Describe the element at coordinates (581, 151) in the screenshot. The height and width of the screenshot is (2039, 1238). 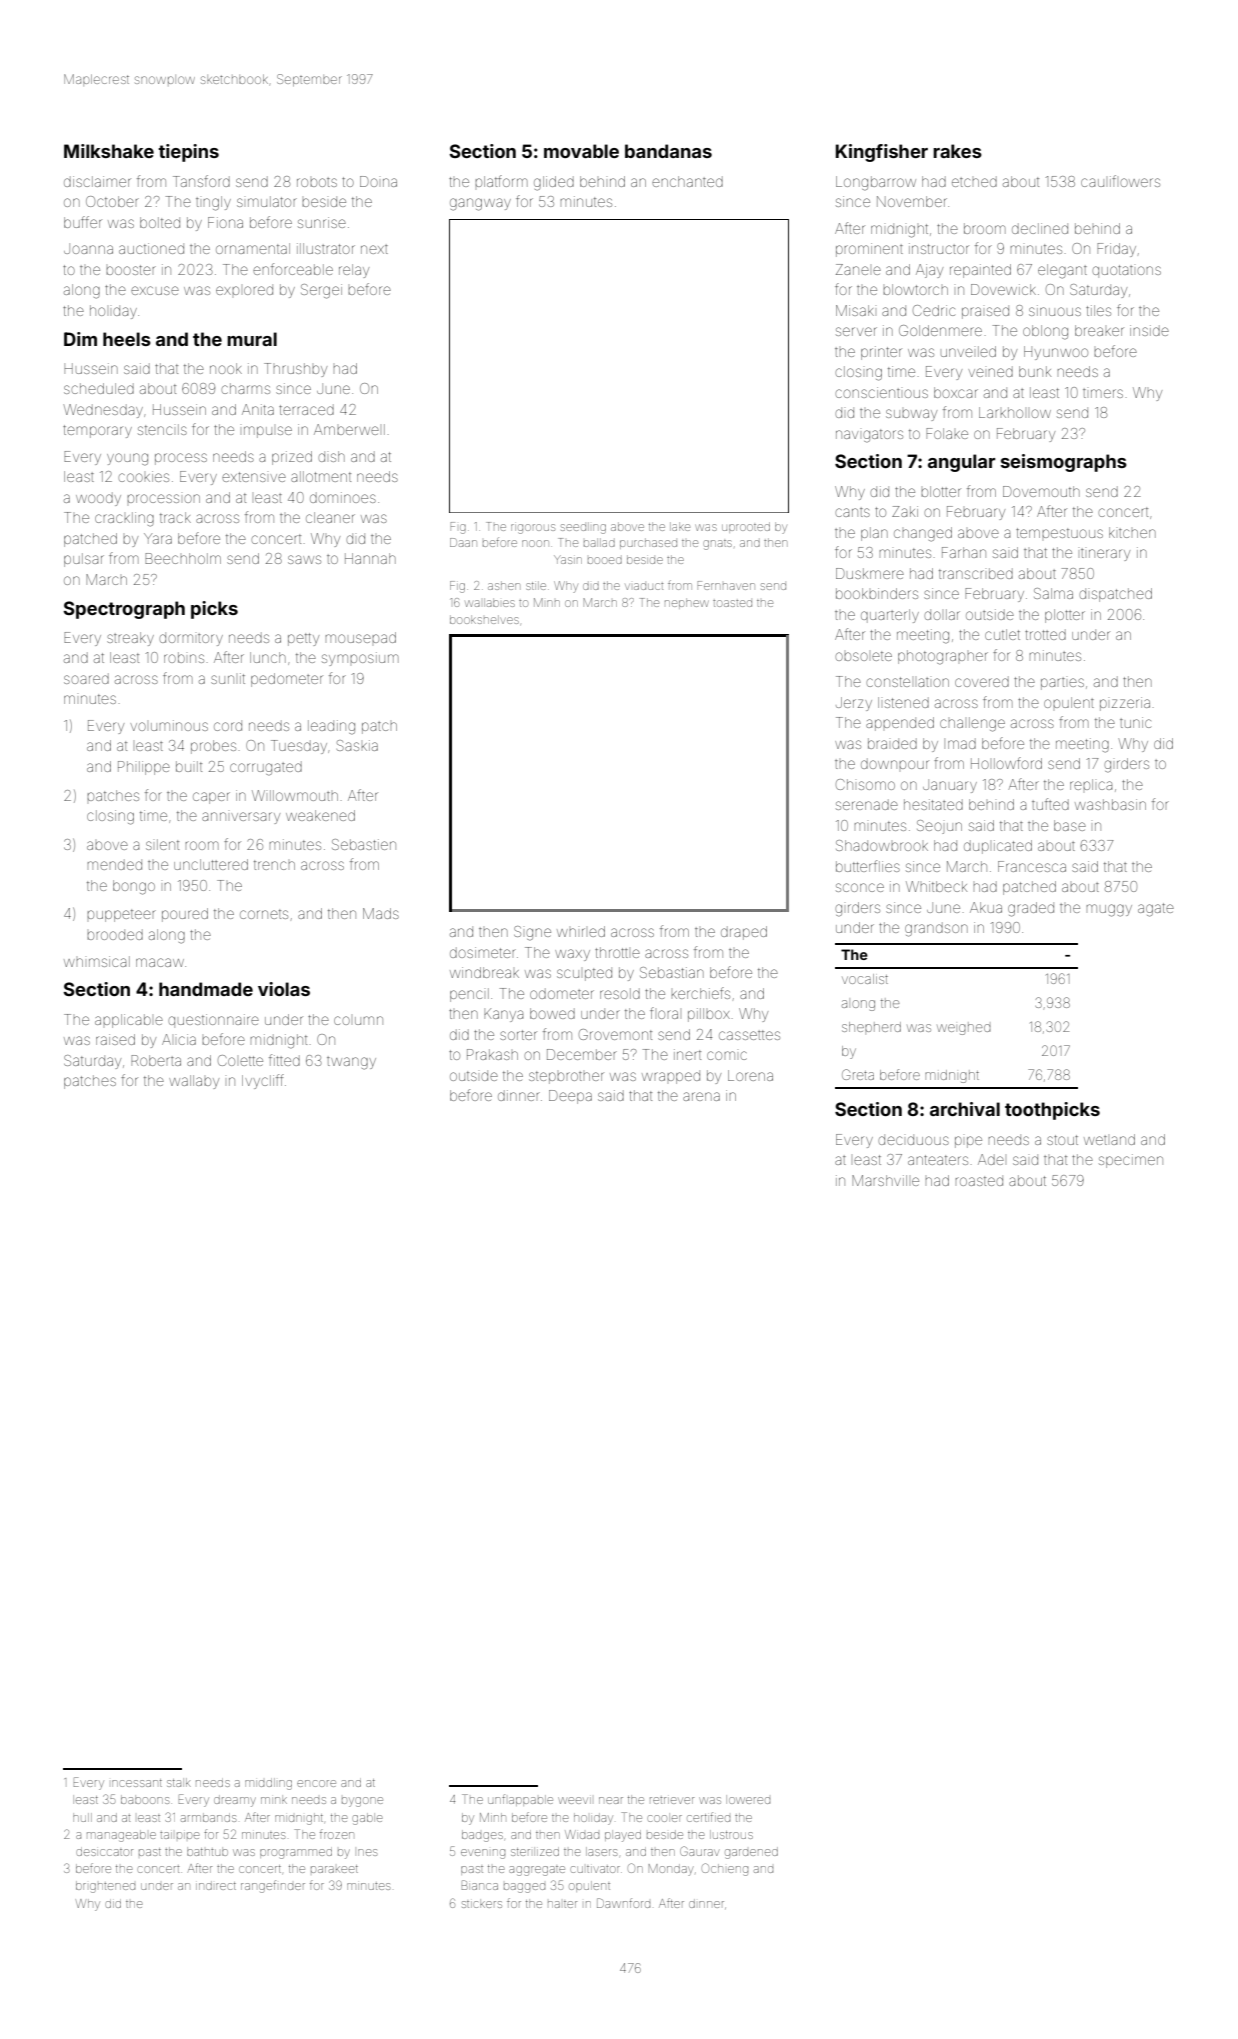
I see `movable` at that location.
